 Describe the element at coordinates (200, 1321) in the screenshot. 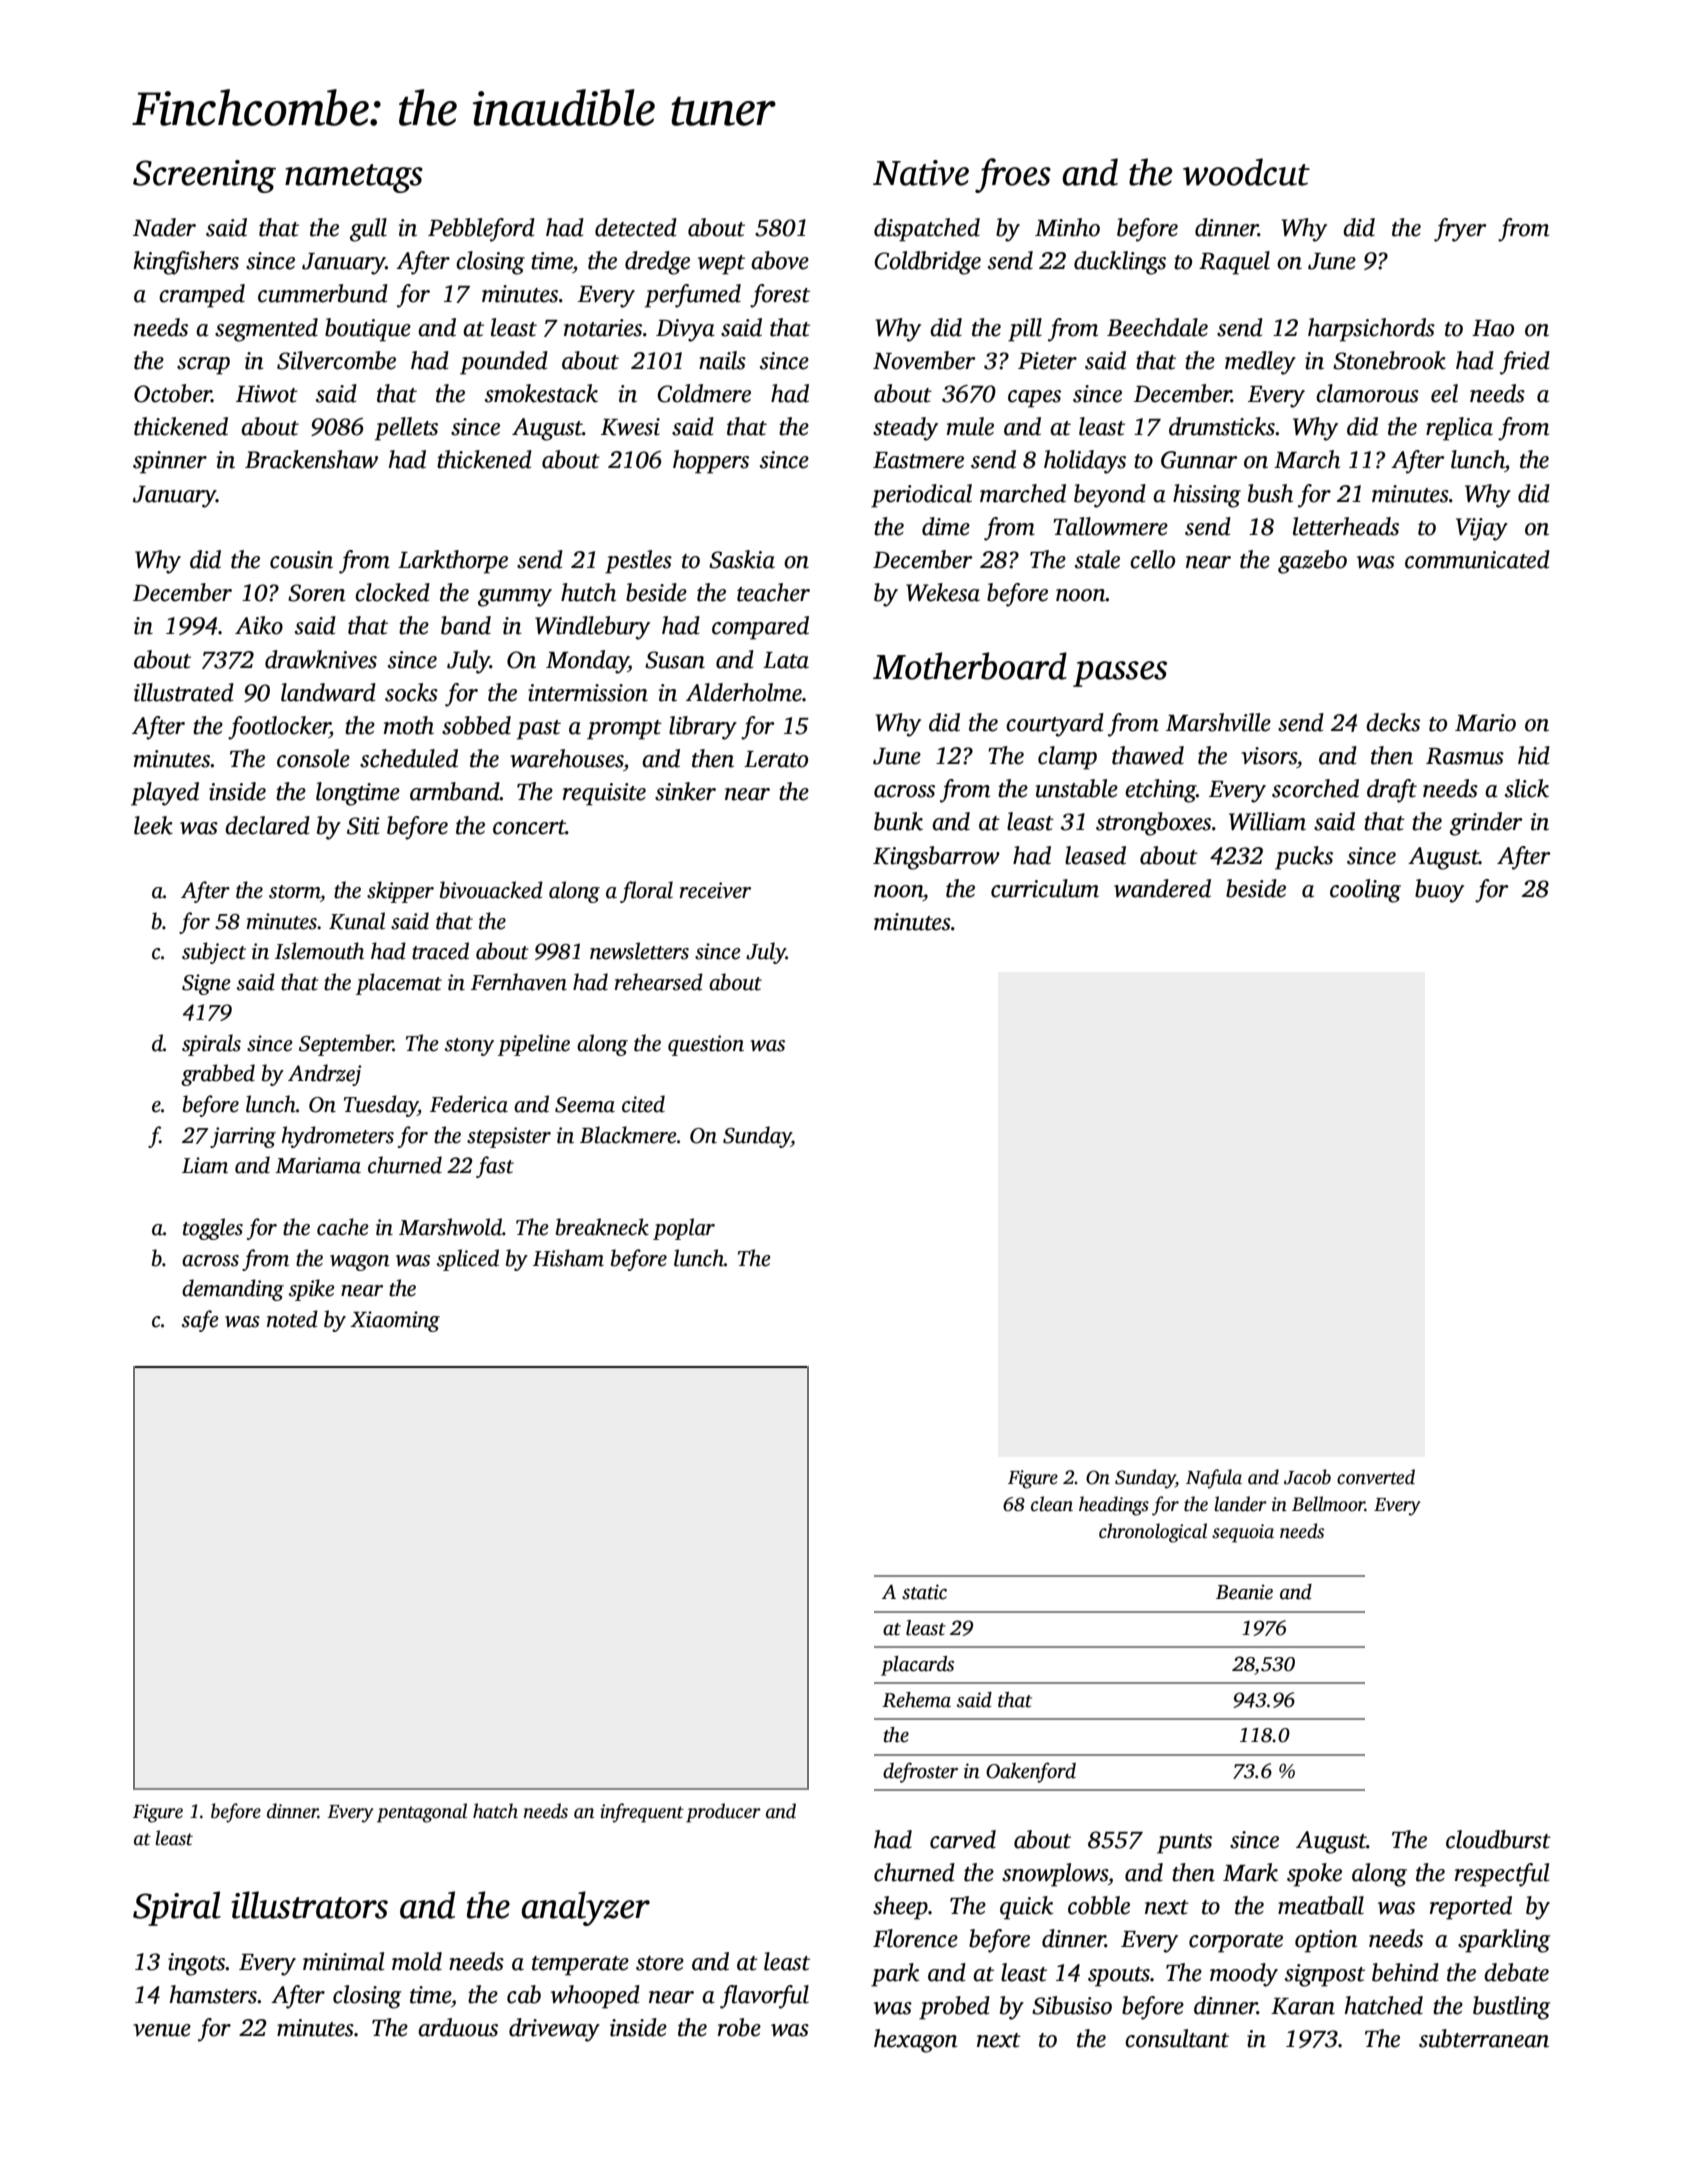

I see `safe` at that location.
